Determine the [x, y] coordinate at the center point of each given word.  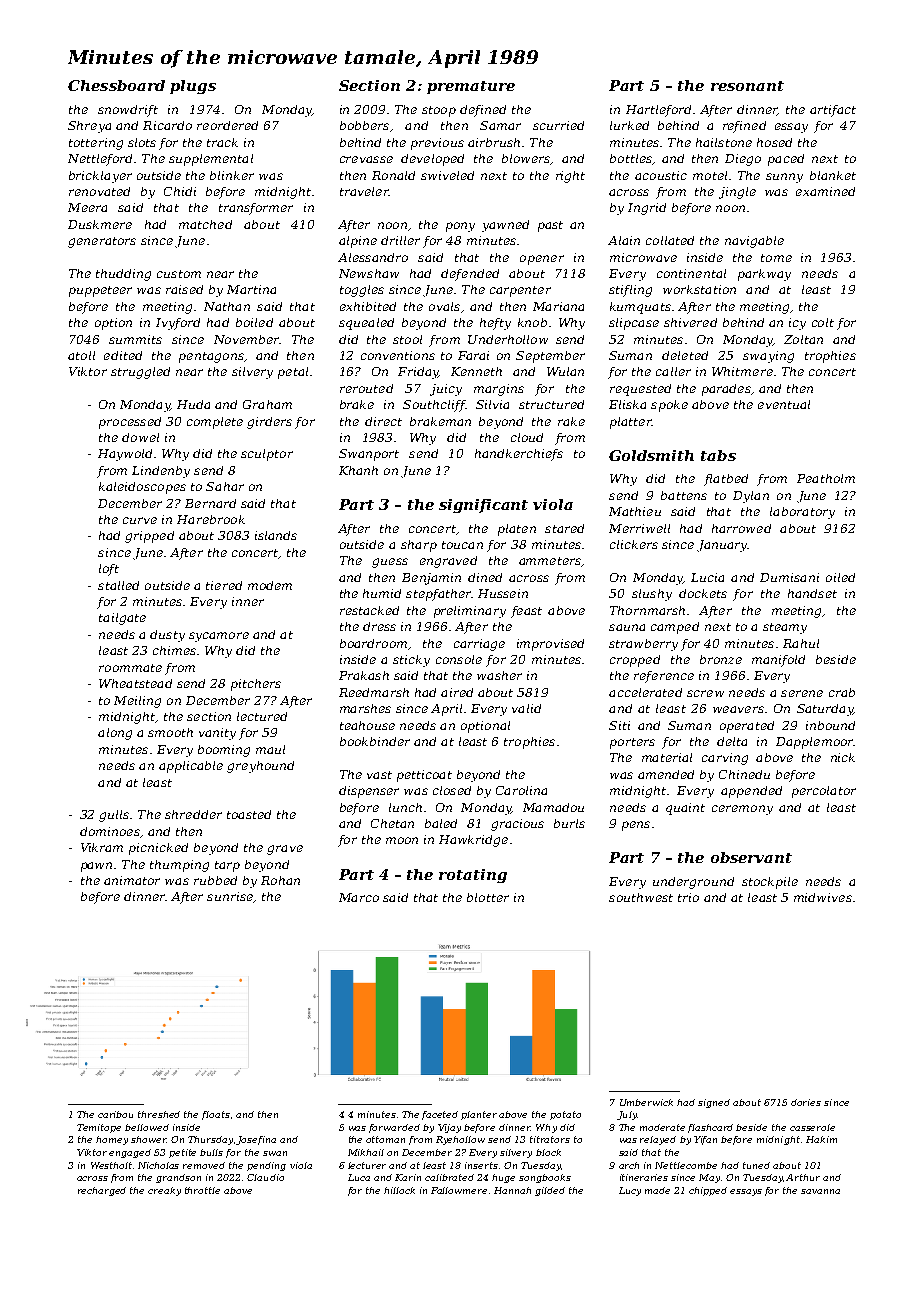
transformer [256, 209]
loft [109, 570]
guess [390, 563]
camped [675, 628]
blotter [488, 897]
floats [216, 1115]
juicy [446, 390]
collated [670, 240]
